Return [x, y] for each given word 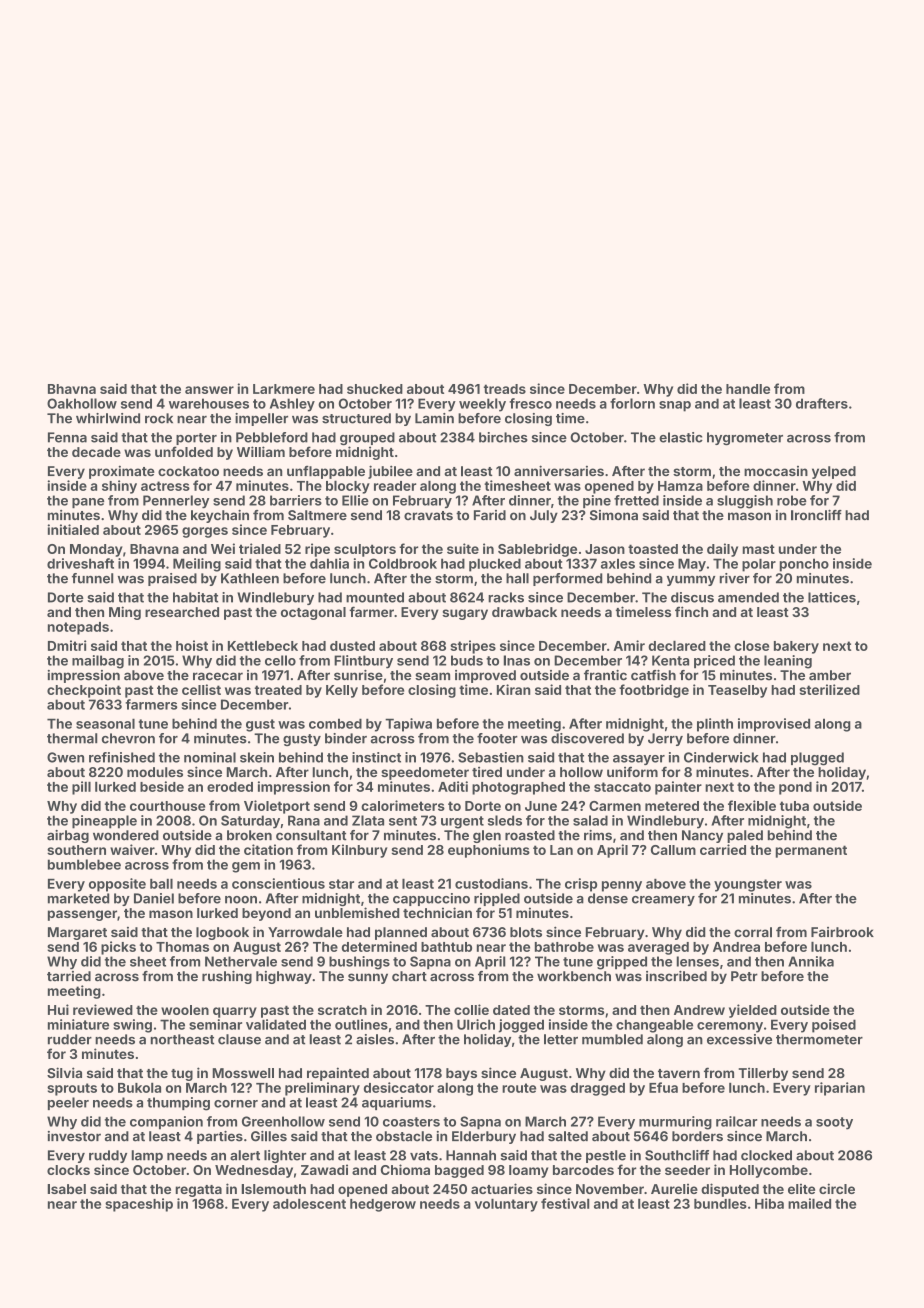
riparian [840, 1089]
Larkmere [284, 389]
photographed [518, 788]
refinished [122, 757]
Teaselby [737, 691]
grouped [367, 439]
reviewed [103, 1009]
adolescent [309, 1203]
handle [748, 389]
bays [461, 1074]
